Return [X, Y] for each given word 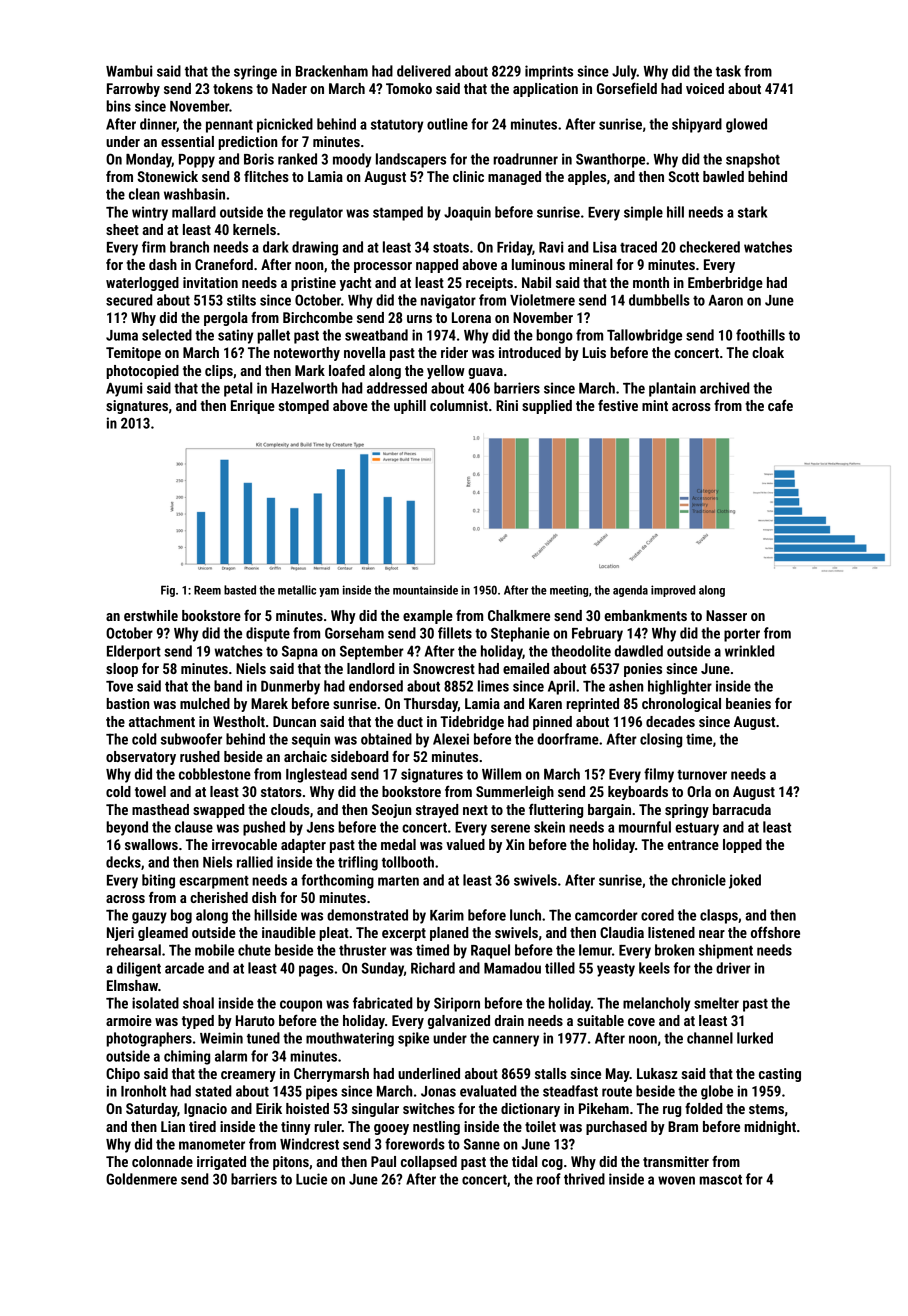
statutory [397, 126]
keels [654, 968]
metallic [297, 590]
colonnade [162, 1161]
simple [643, 213]
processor [383, 267]
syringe [255, 72]
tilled [560, 968]
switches [429, 1108]
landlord [370, 668]
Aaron [726, 300]
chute [254, 950]
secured [129, 300]
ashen [626, 686]
